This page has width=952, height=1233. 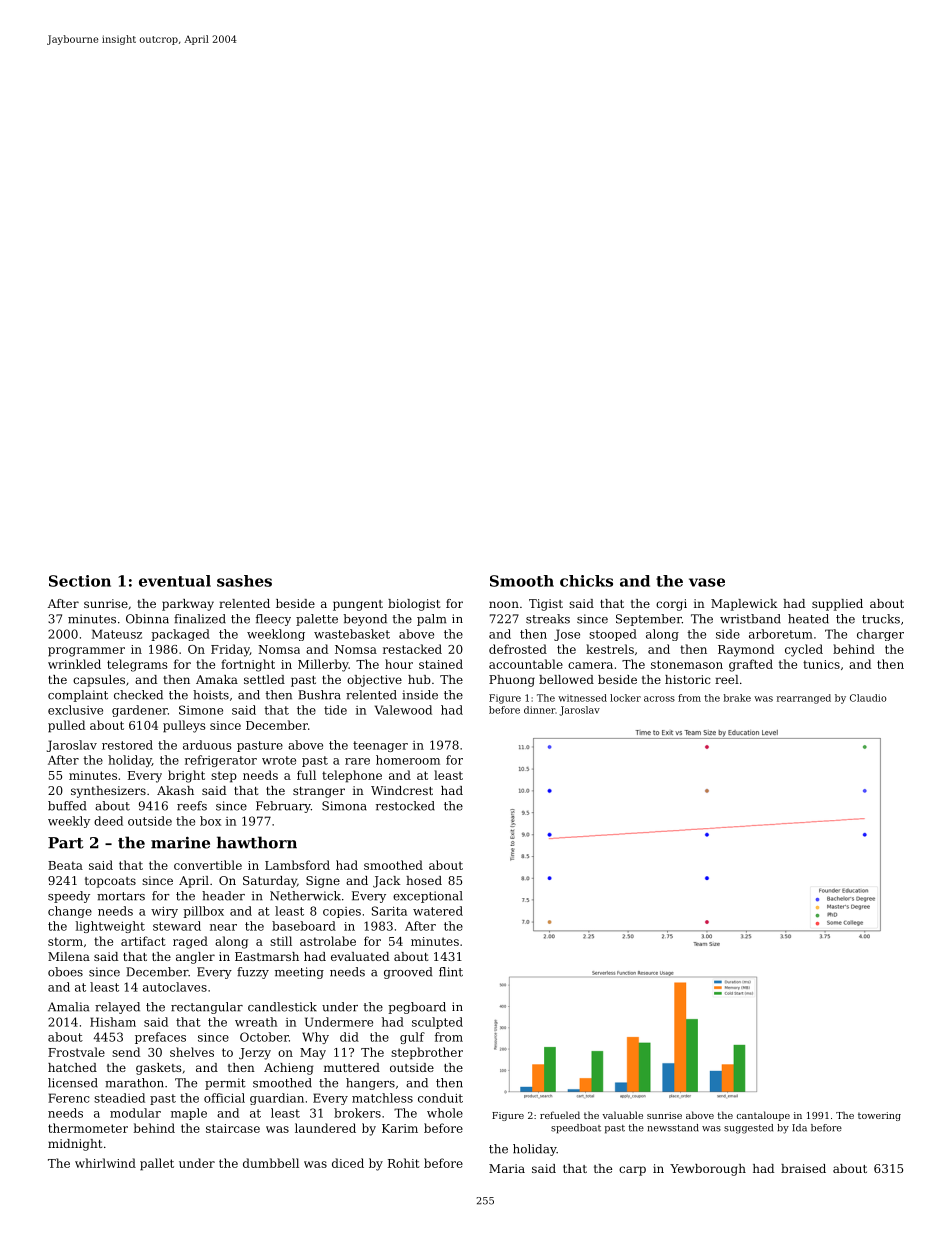 What do you see at coordinates (365, 620) in the page?
I see `beyond` at bounding box center [365, 620].
